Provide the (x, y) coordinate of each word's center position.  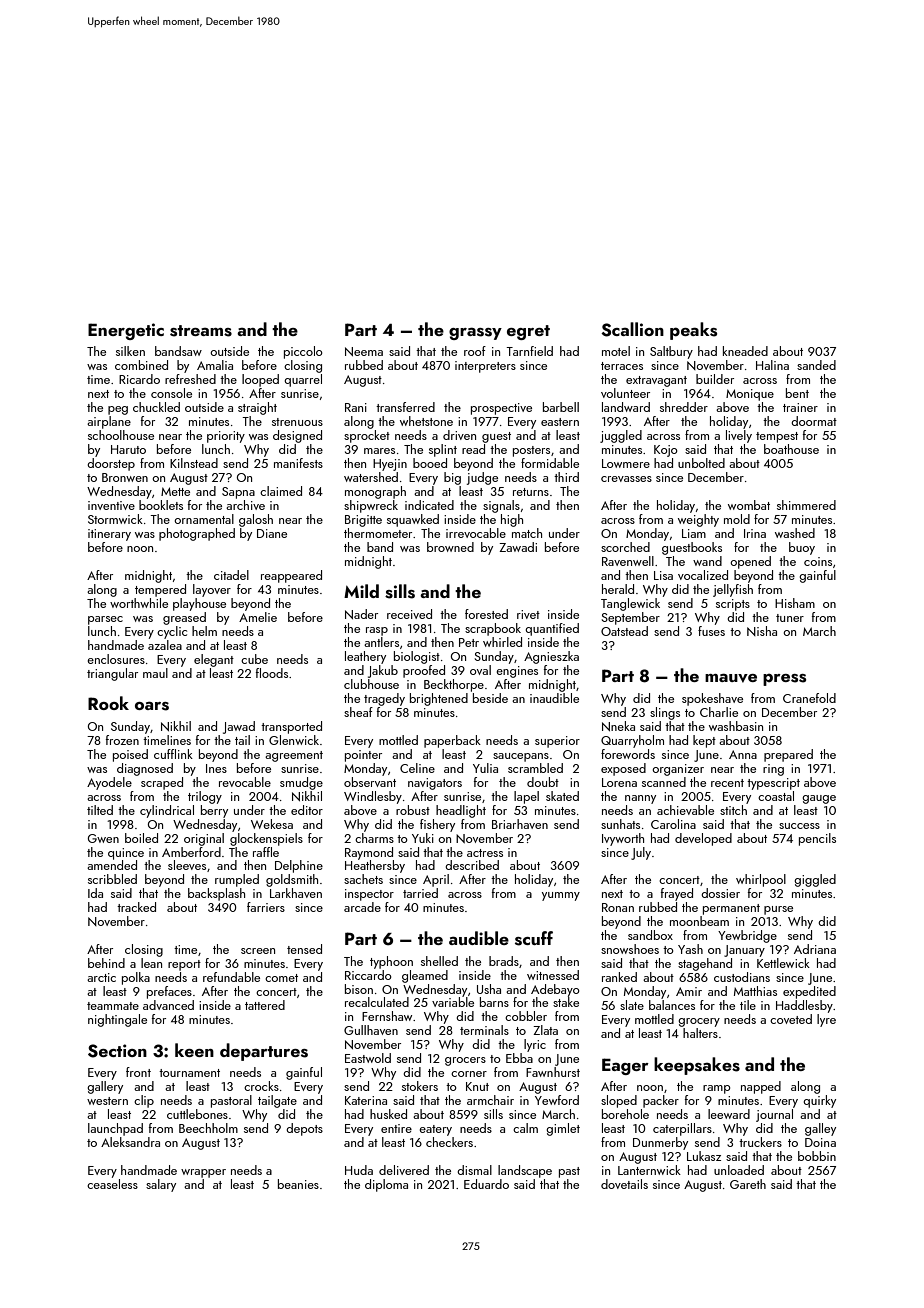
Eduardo (486, 1184)
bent (797, 393)
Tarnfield (529, 351)
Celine (417, 768)
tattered (265, 1005)
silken (130, 351)
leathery (365, 657)
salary (161, 1185)
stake (566, 1002)
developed (703, 839)
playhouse (199, 604)
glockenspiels (266, 839)
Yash (690, 949)
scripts (733, 605)
